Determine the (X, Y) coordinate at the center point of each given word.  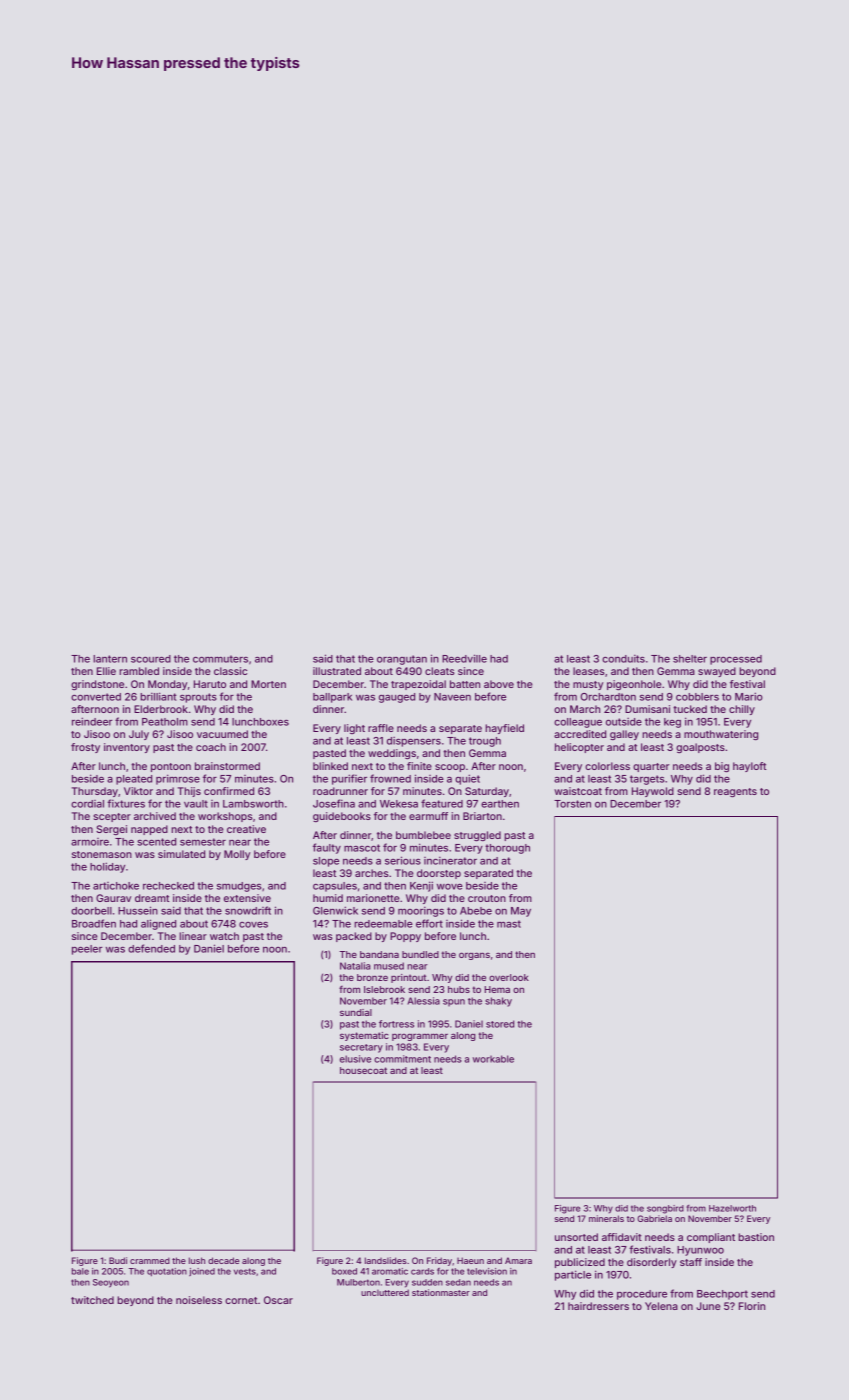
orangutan (402, 660)
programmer (420, 1037)
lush (197, 1260)
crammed (150, 1260)
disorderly (652, 1263)
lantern (110, 659)
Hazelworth (732, 1208)
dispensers (414, 742)
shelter (690, 659)
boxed (344, 1271)
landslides (386, 1260)
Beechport (722, 1295)
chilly (742, 710)
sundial (356, 1012)
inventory (127, 748)
